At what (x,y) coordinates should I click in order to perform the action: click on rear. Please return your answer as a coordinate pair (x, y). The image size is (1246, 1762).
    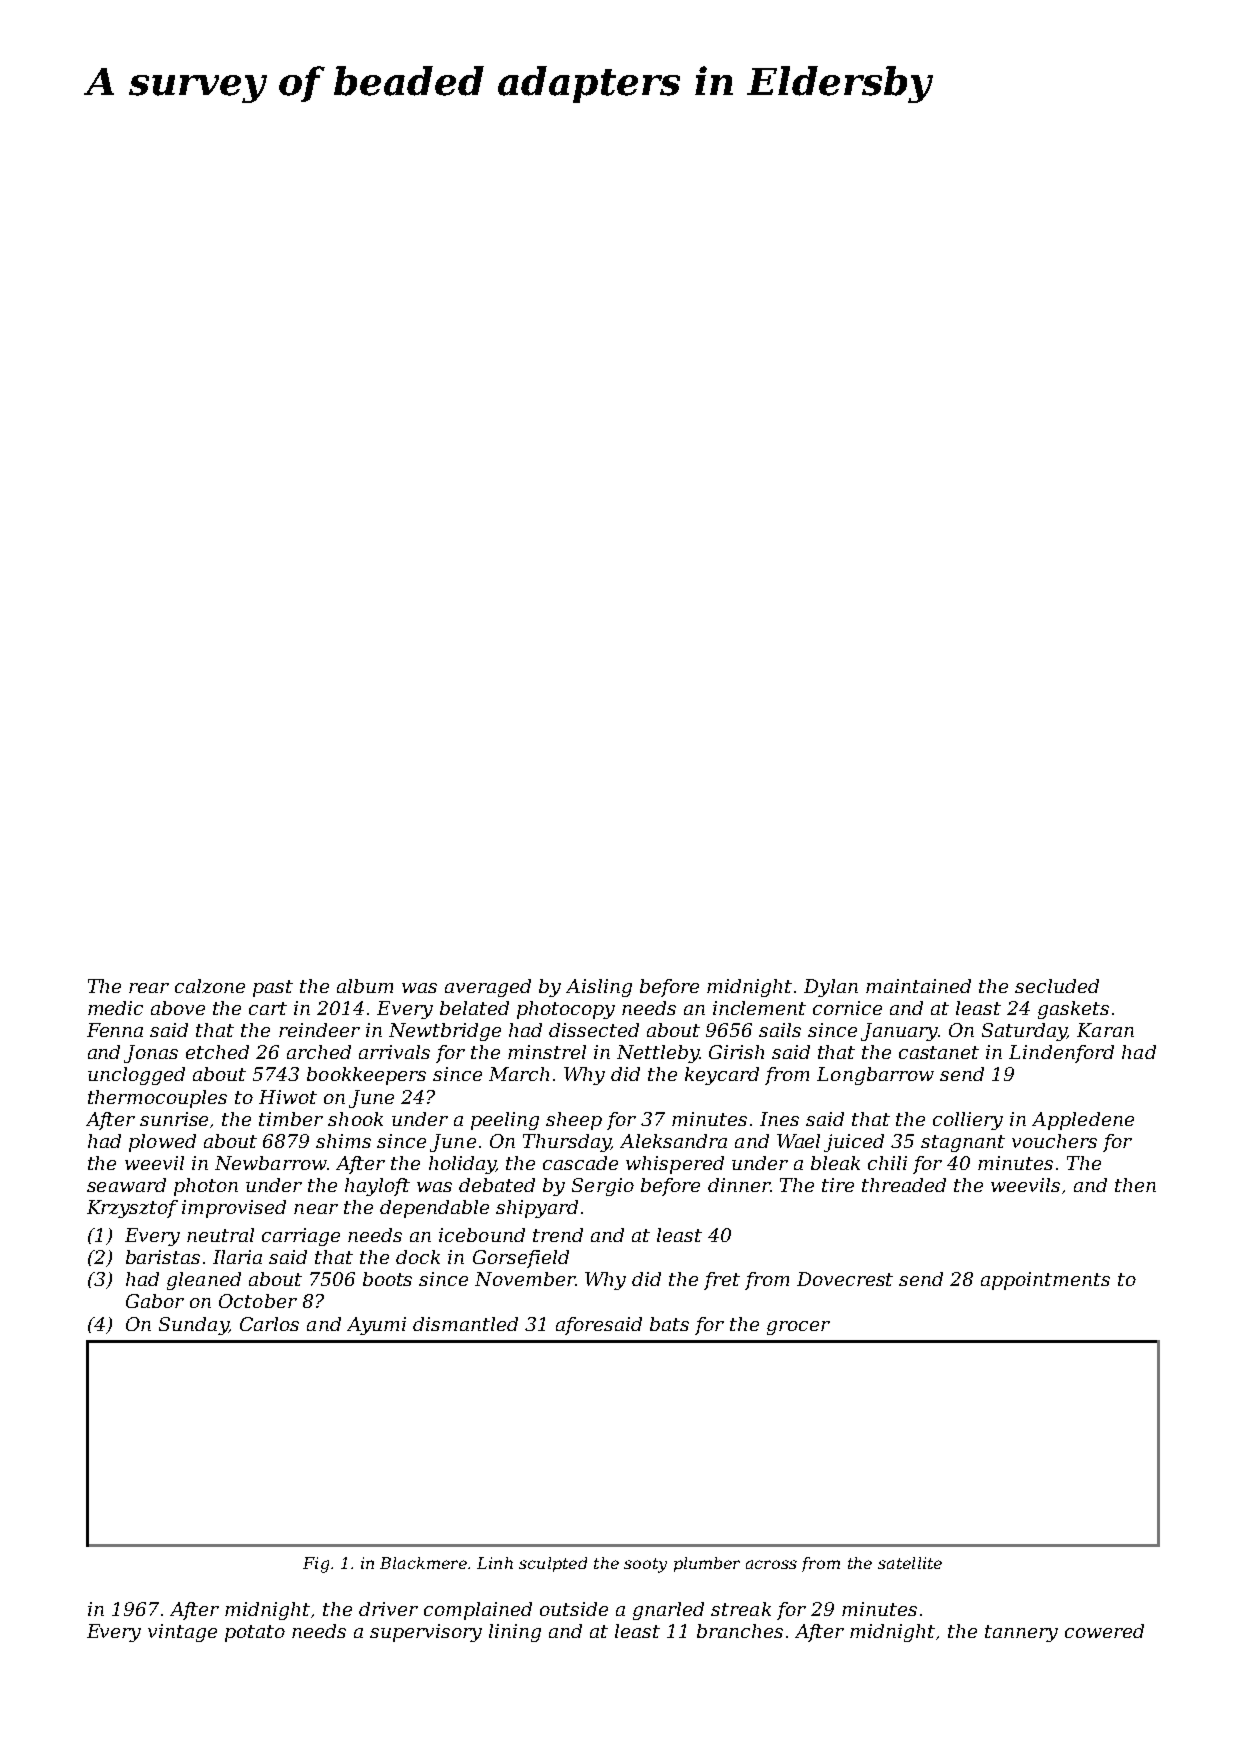
    Looking at the image, I should click on (149, 988).
